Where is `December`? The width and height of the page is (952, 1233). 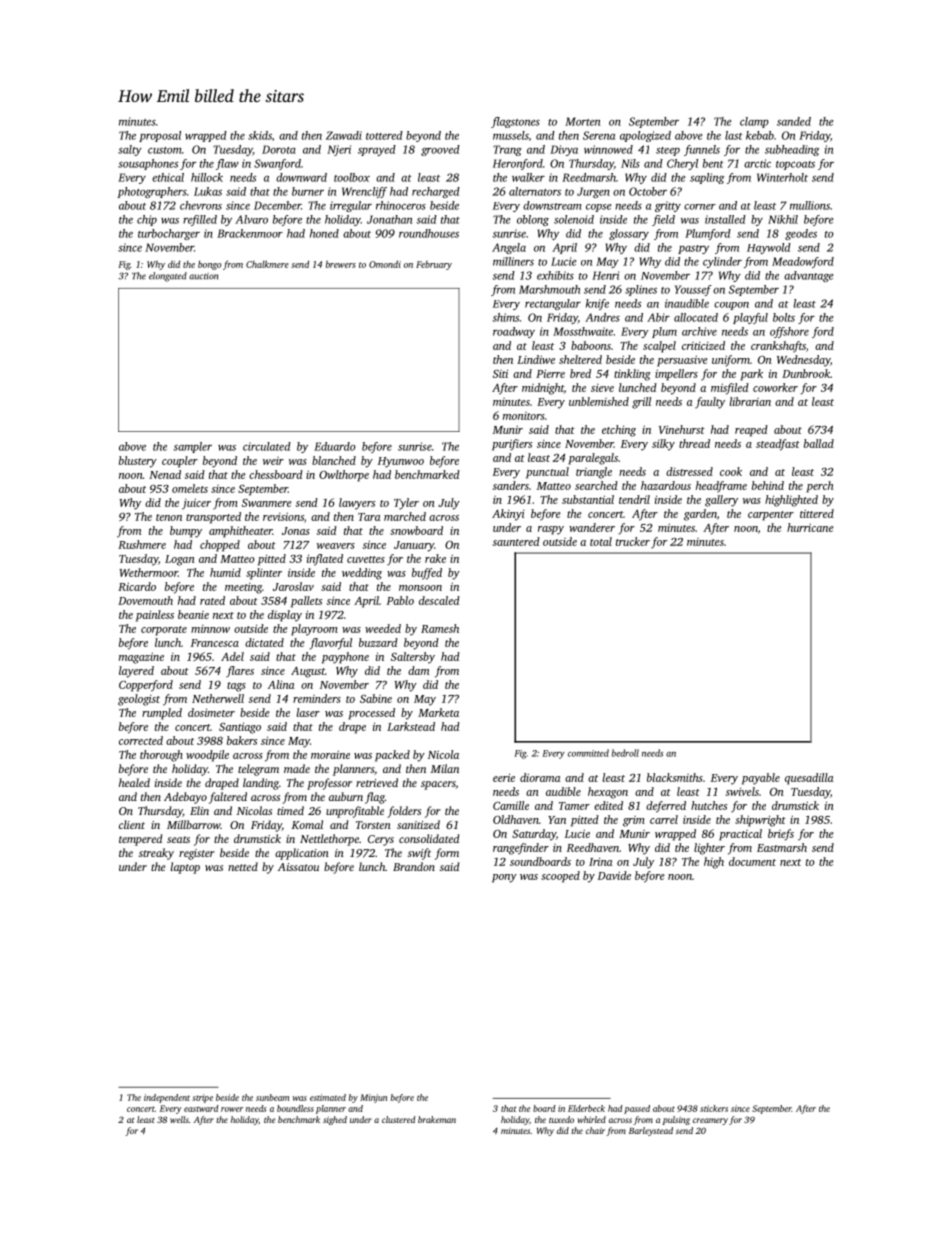
December is located at coordinates (277, 205).
